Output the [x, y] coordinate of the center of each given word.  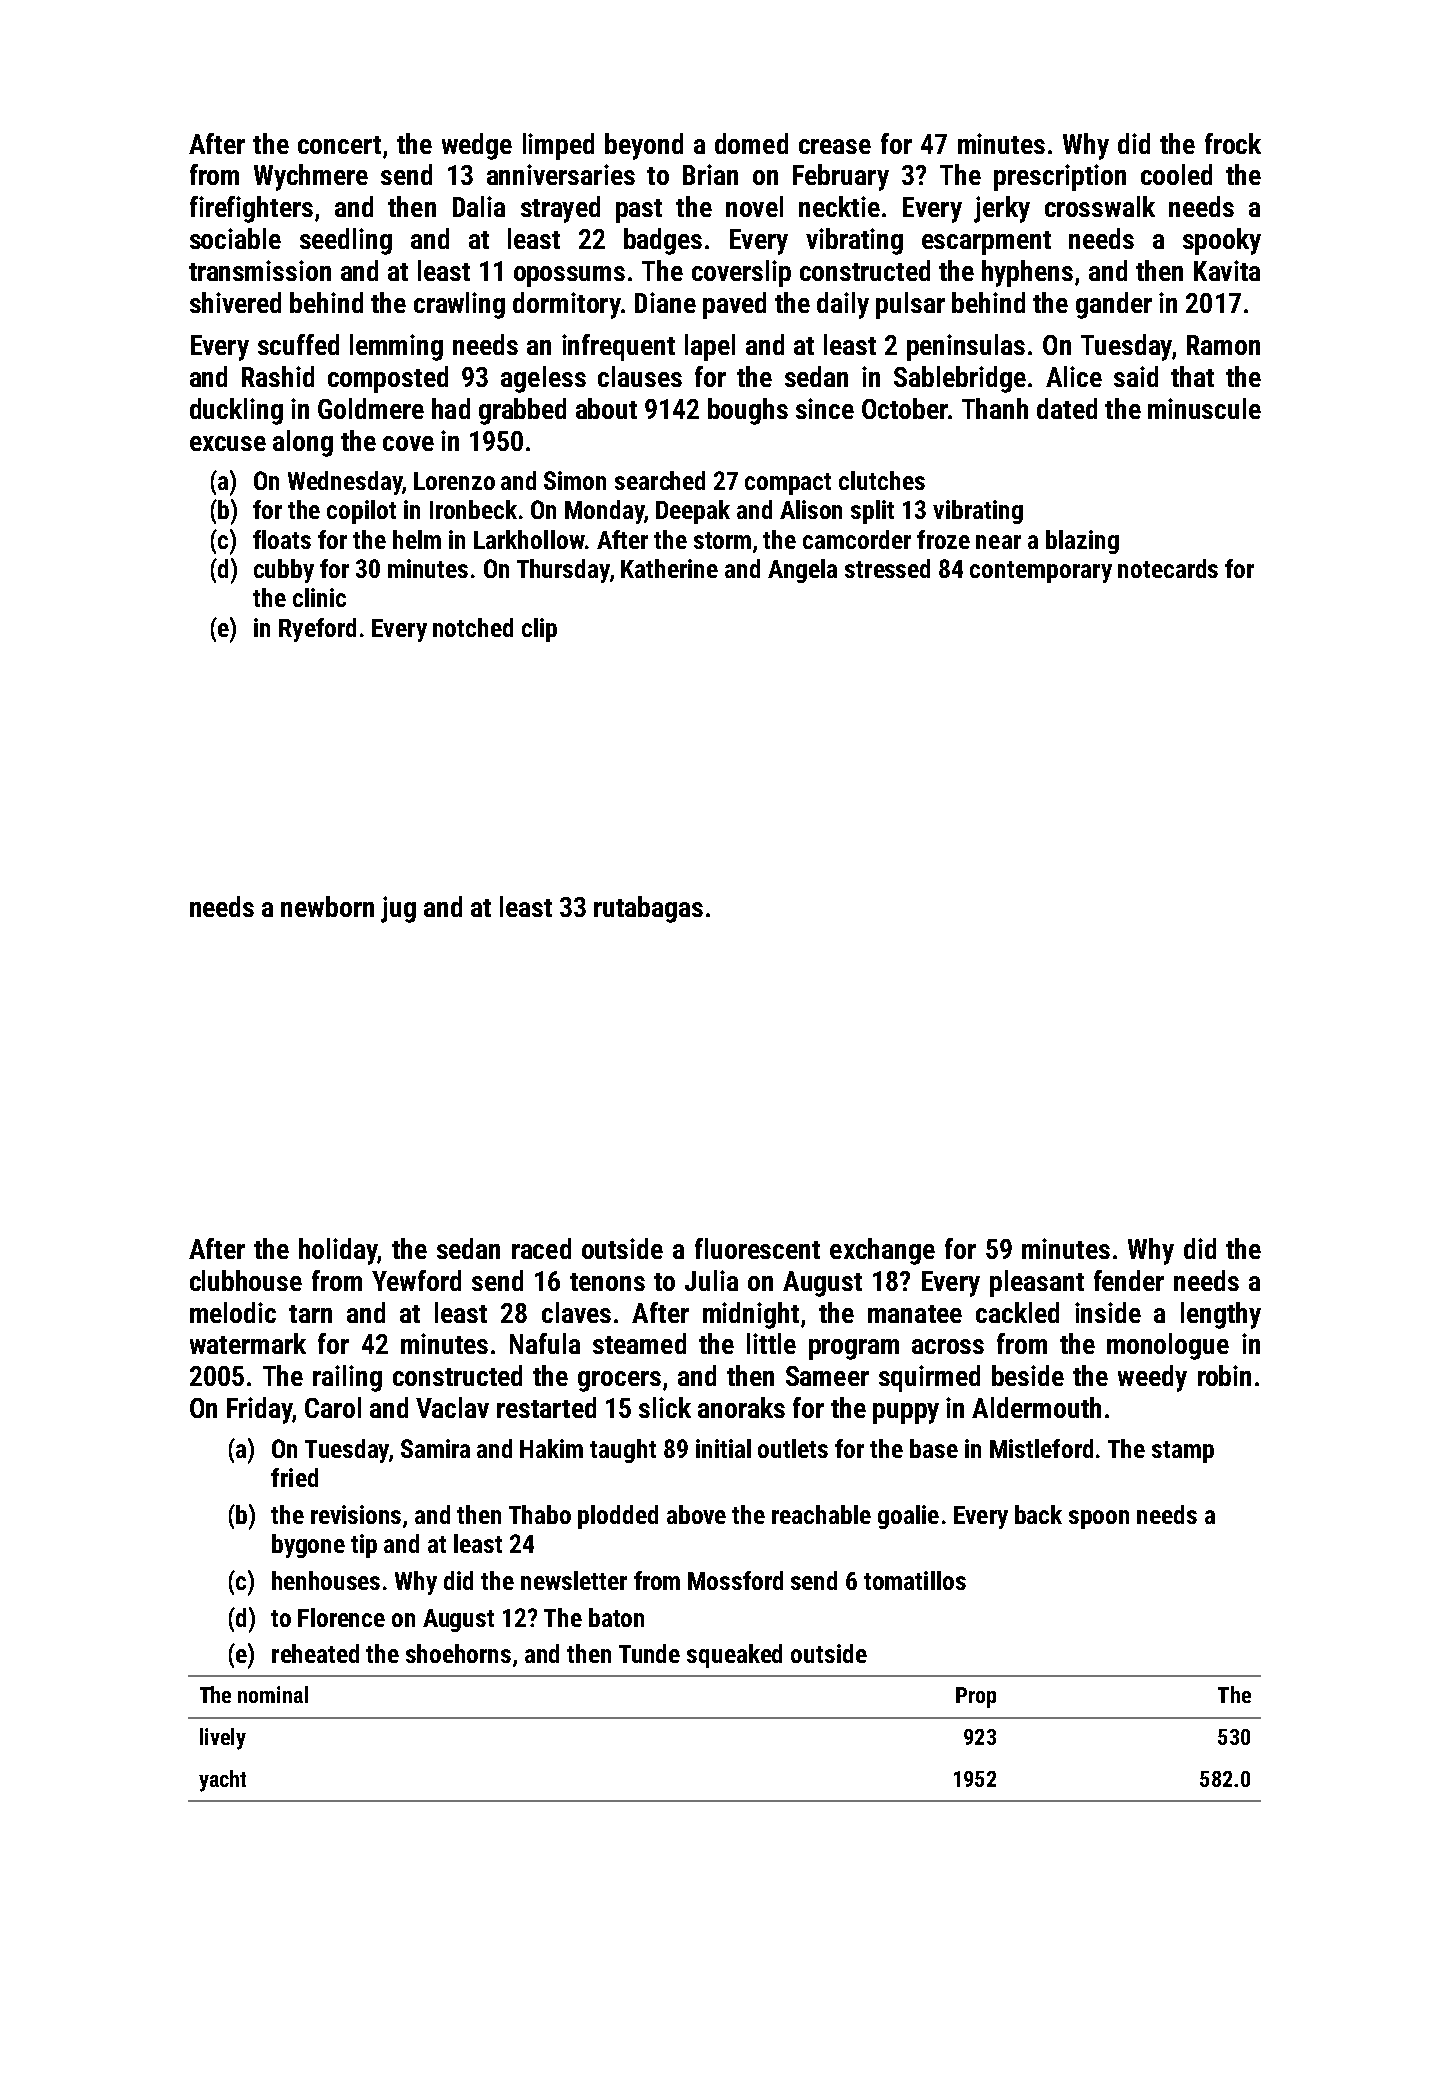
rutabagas [648, 909]
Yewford [416, 1280]
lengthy [1221, 1315]
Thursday [563, 571]
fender [1129, 1280]
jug [398, 909]
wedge [477, 146]
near [998, 542]
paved [734, 305]
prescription [1060, 177]
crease [835, 146]
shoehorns [458, 1653]
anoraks [741, 1407]
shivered [235, 302]
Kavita [1227, 270]
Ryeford [317, 630]
